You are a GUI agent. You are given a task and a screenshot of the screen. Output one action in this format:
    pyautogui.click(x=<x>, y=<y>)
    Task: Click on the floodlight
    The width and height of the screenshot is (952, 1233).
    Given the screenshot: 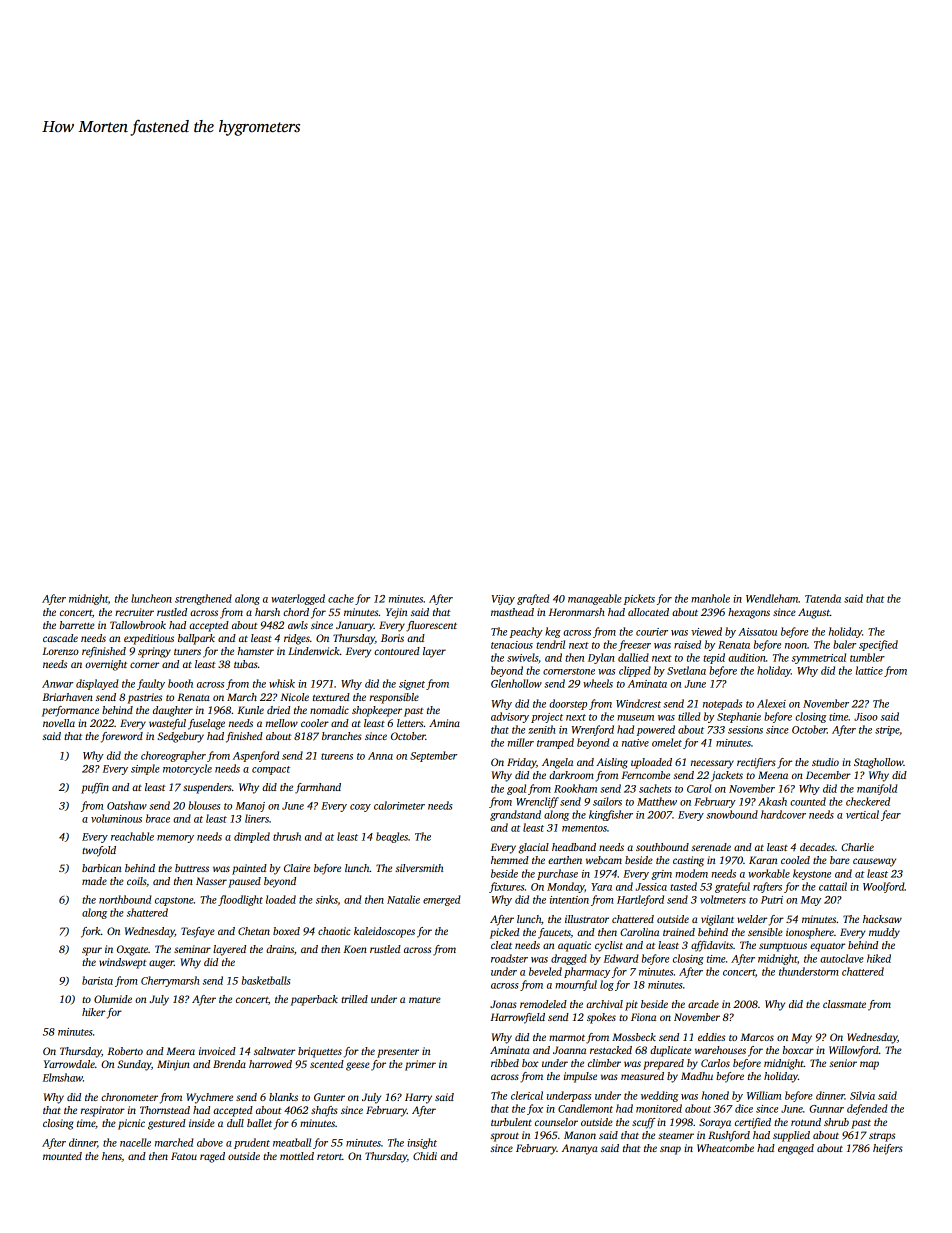 What is the action you would take?
    pyautogui.click(x=240, y=900)
